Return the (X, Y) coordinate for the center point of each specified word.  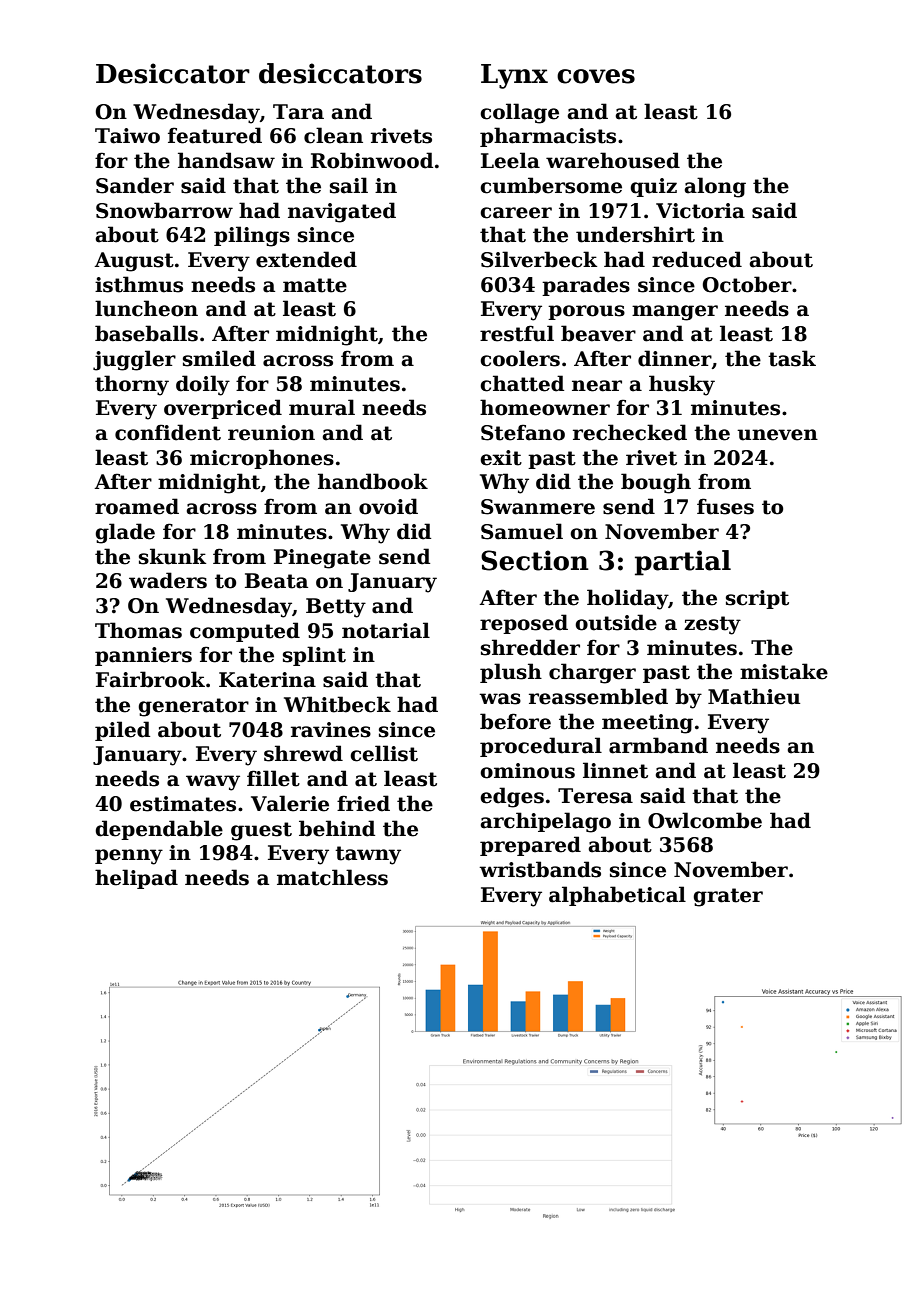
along (715, 187)
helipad (136, 879)
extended (306, 259)
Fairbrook (150, 679)
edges (512, 797)
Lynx (514, 76)
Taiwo (127, 136)
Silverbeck (539, 259)
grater (728, 897)
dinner (675, 358)
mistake (784, 671)
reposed (524, 624)
